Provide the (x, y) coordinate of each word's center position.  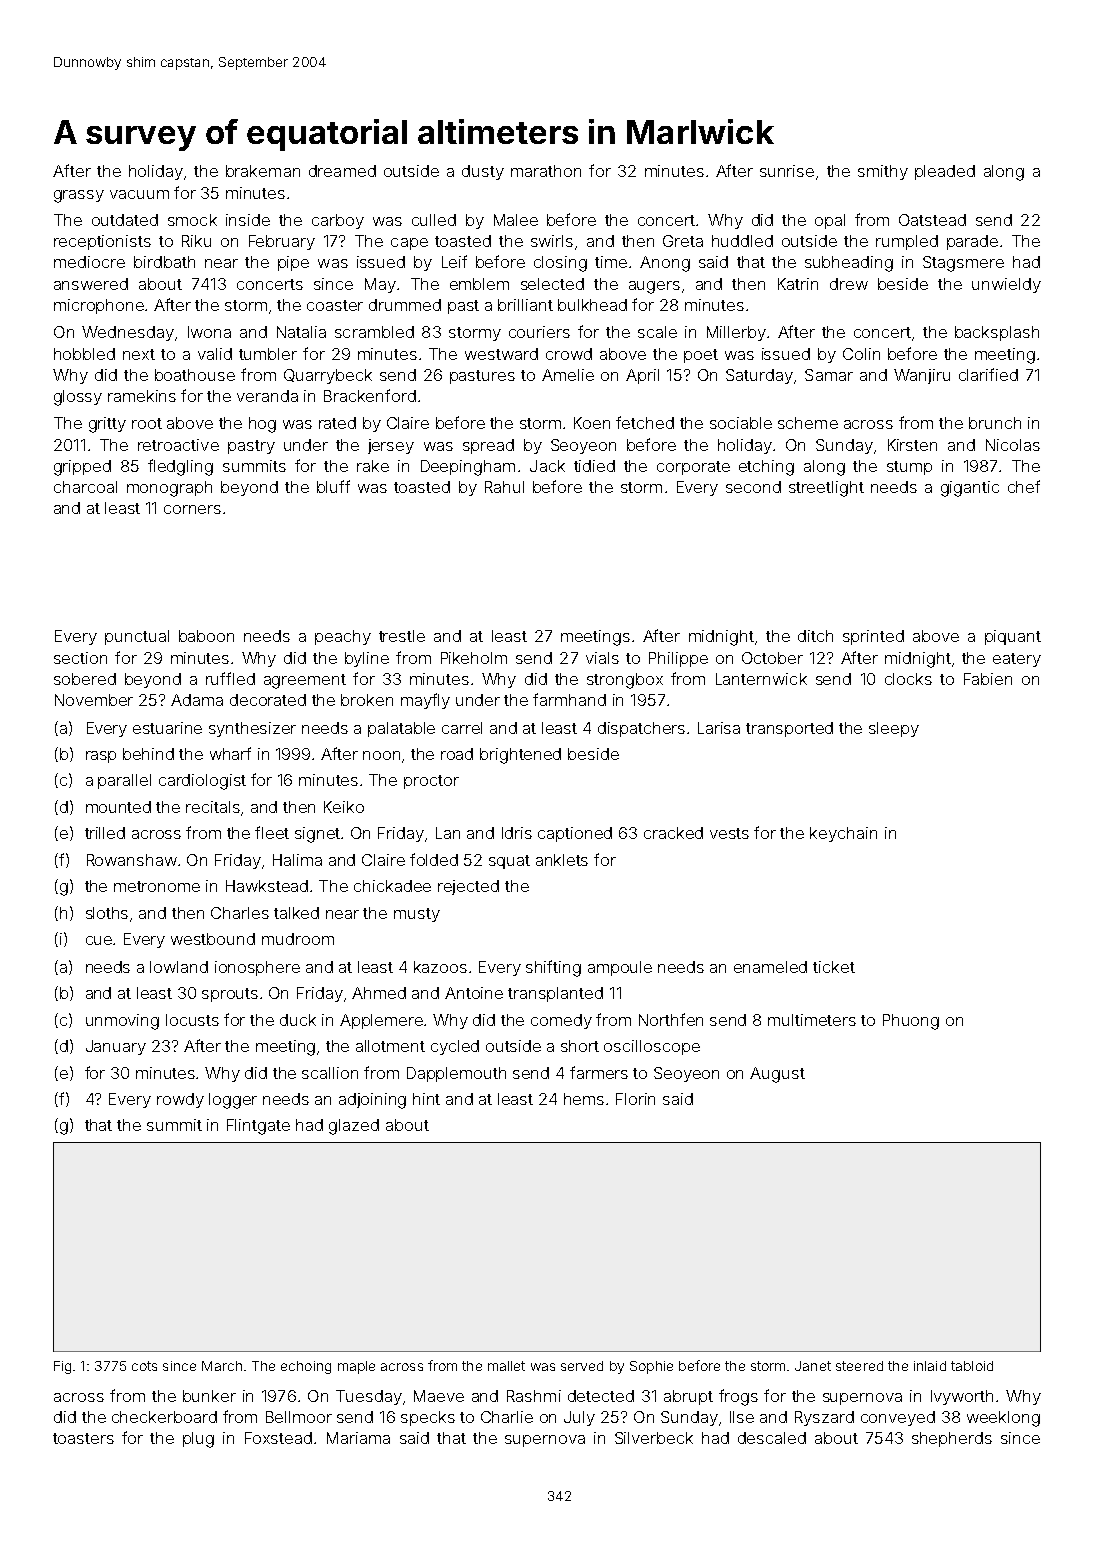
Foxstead (278, 1438)
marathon (546, 171)
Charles (240, 913)
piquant (1013, 637)
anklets (562, 860)
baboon (206, 636)
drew (849, 284)
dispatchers (641, 729)
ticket (834, 967)
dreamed (342, 171)
